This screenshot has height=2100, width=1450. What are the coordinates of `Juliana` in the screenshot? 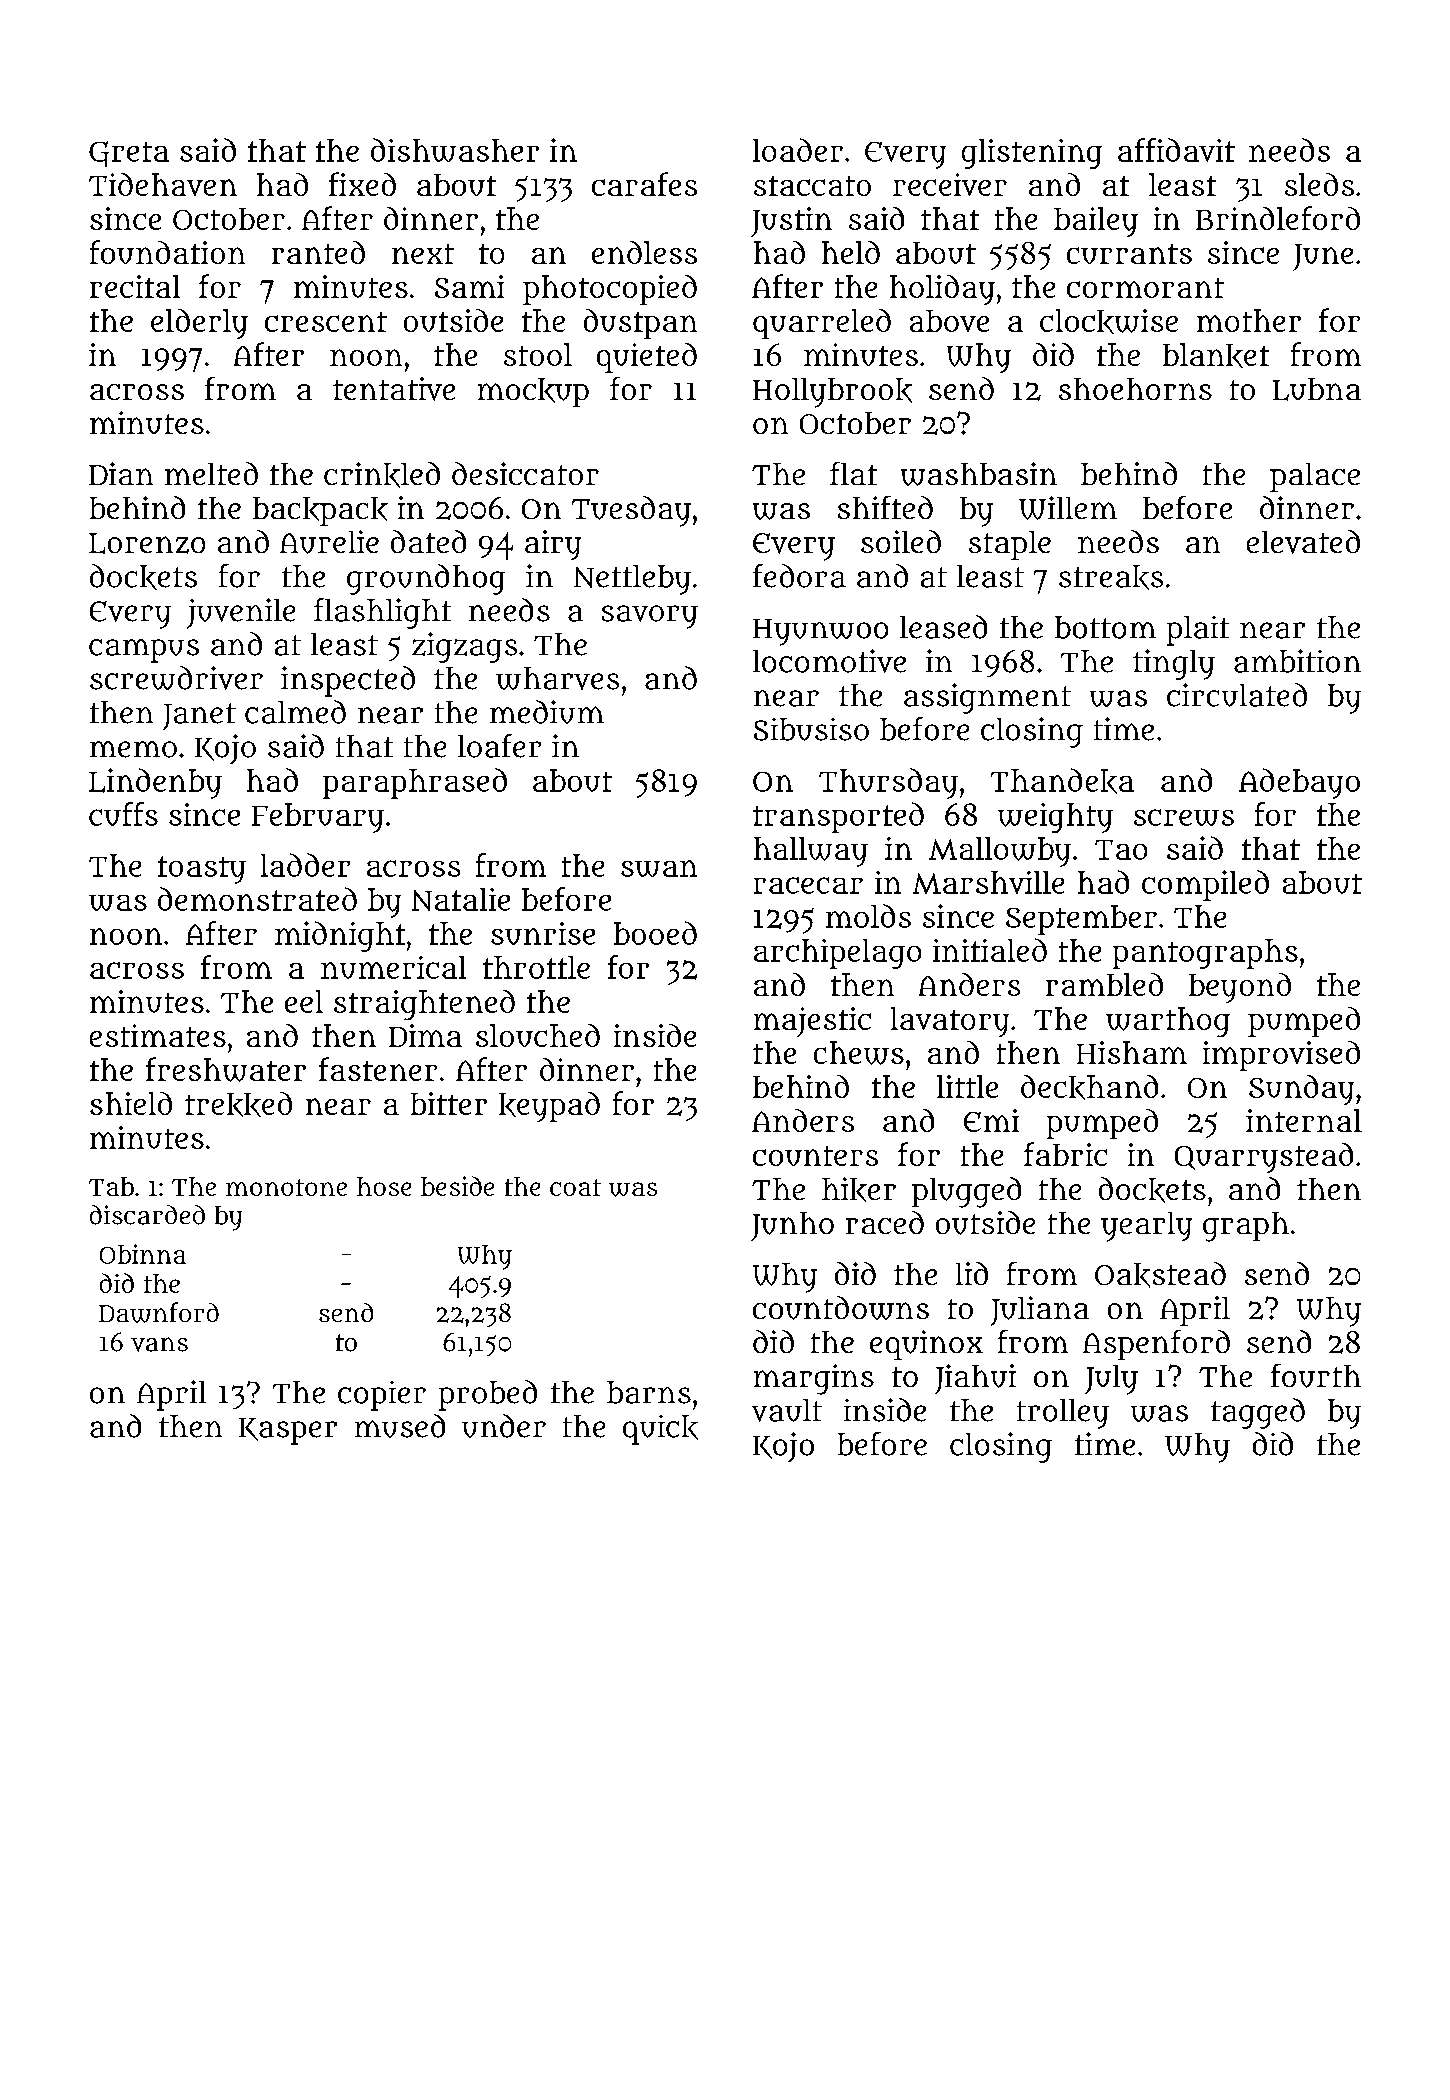 It's located at (1040, 1311).
